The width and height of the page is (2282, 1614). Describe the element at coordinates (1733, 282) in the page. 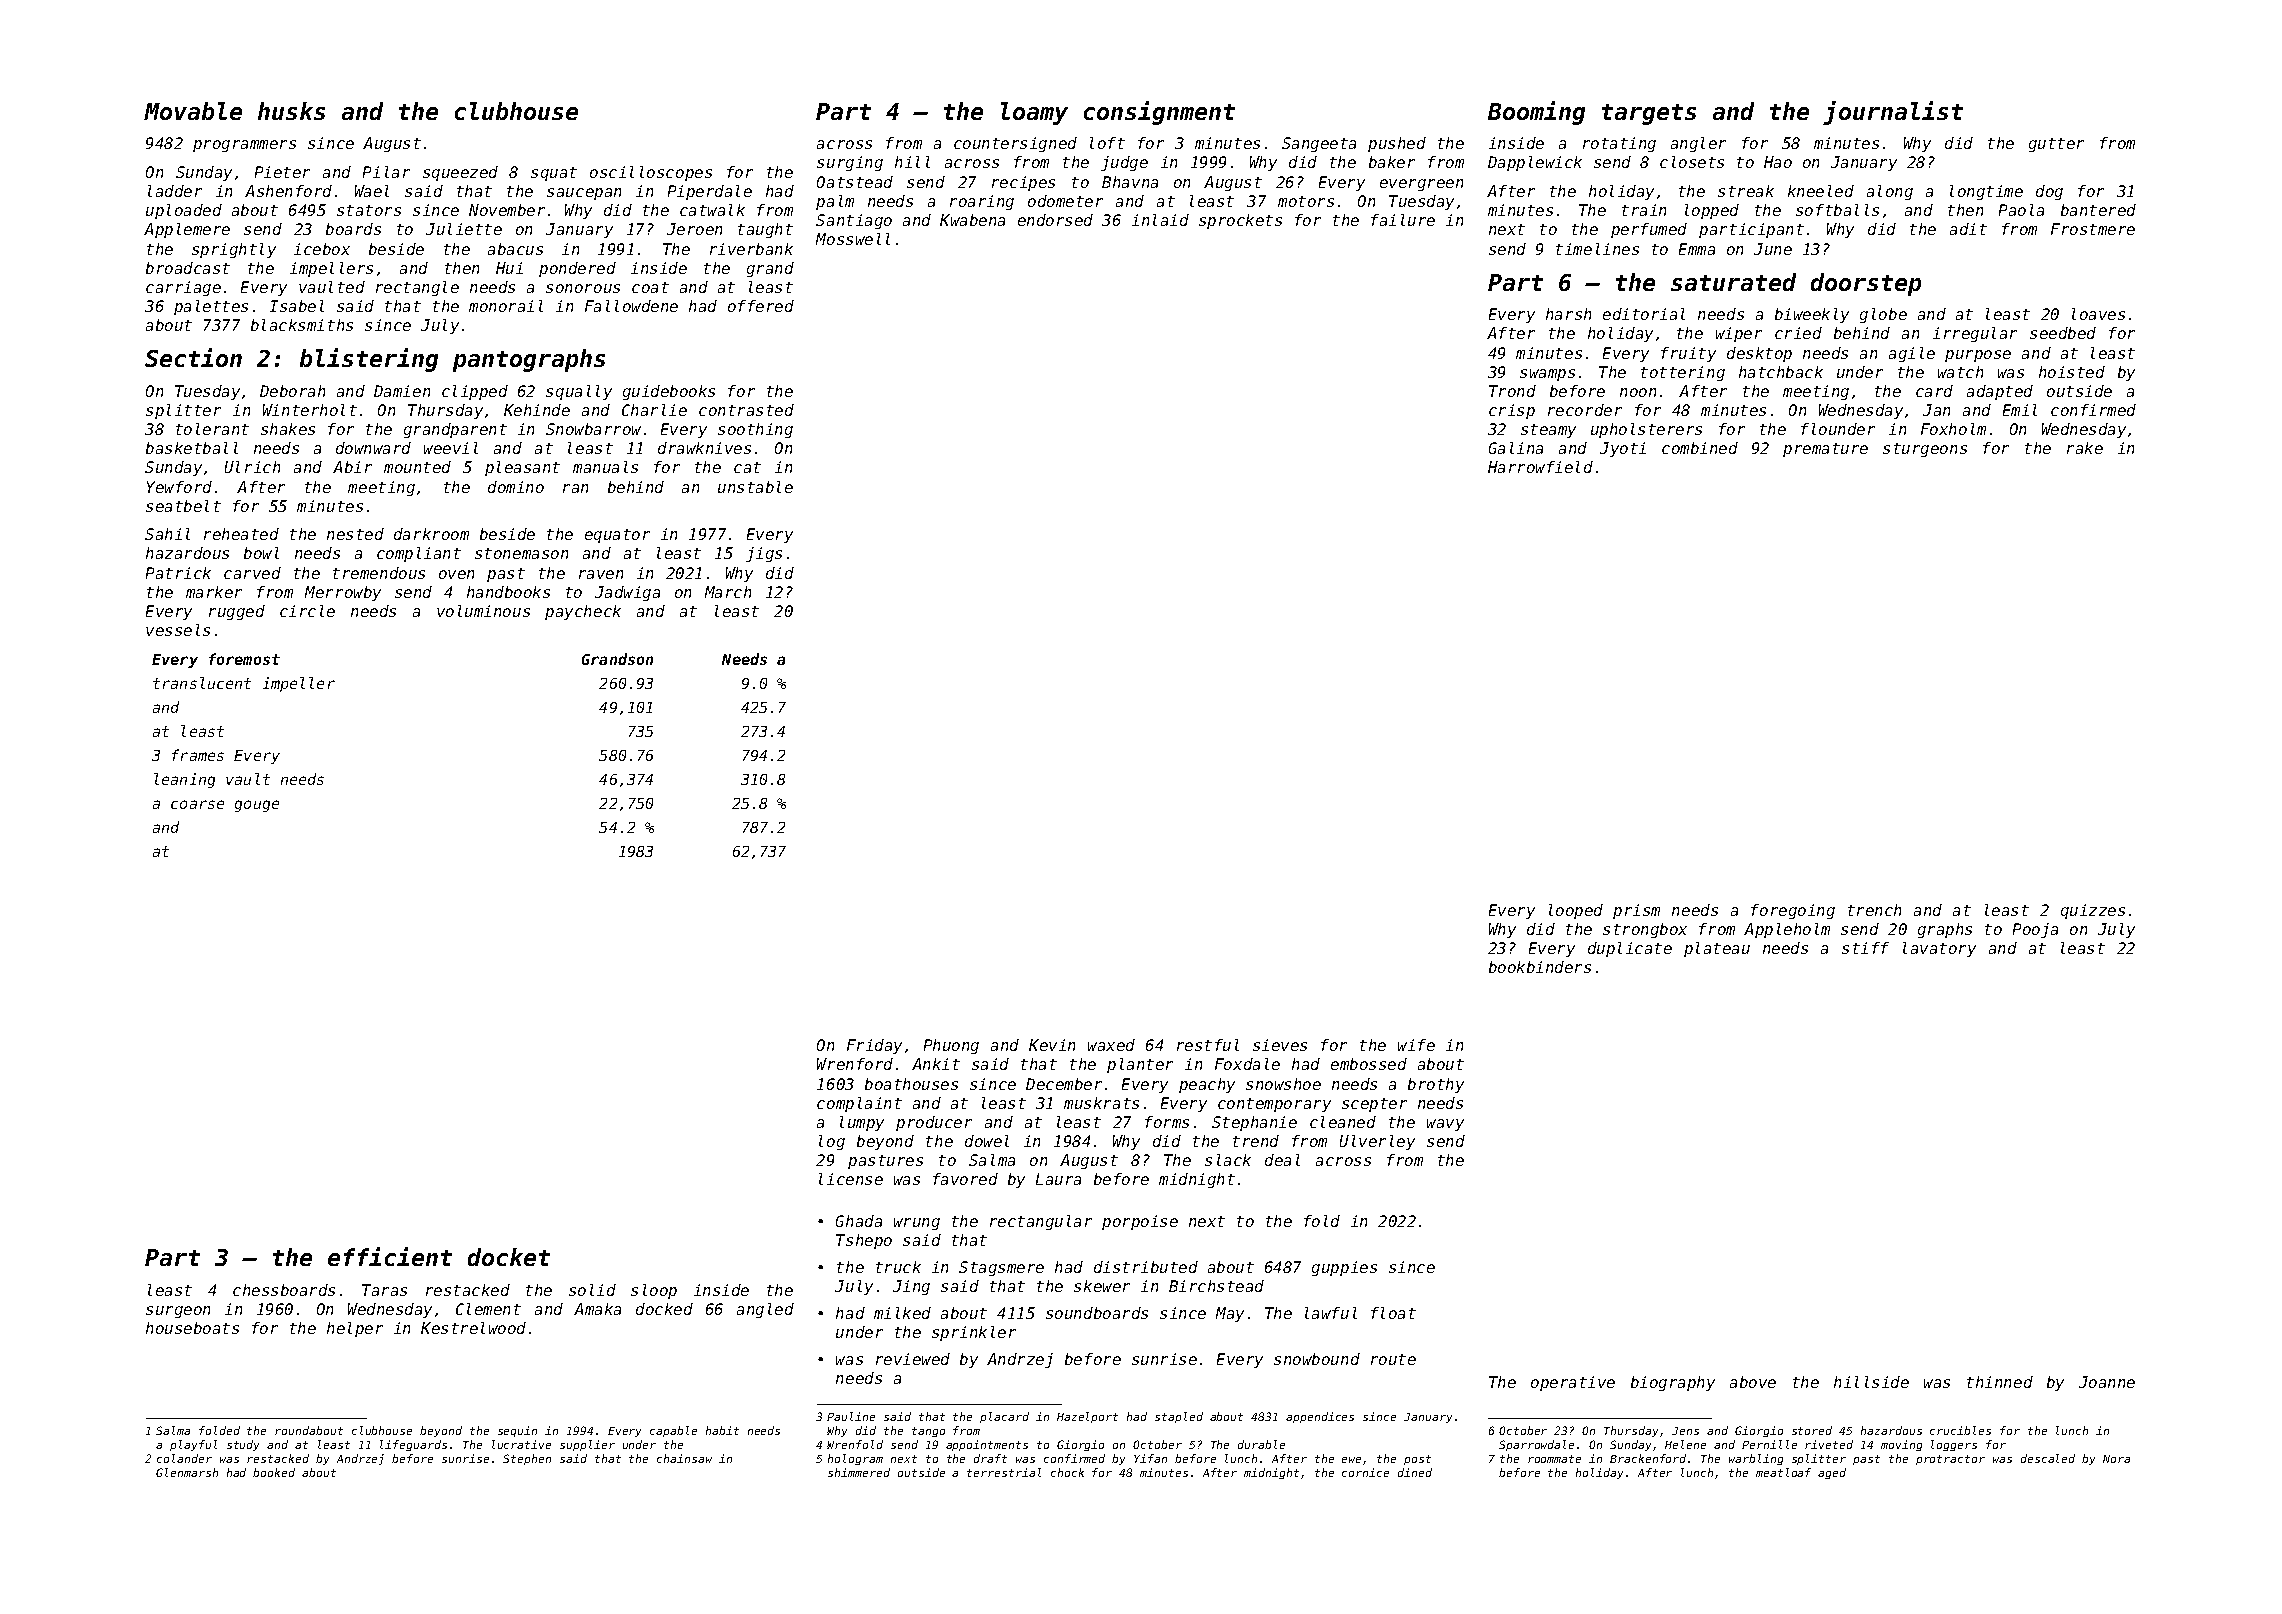

I see `saturated` at that location.
